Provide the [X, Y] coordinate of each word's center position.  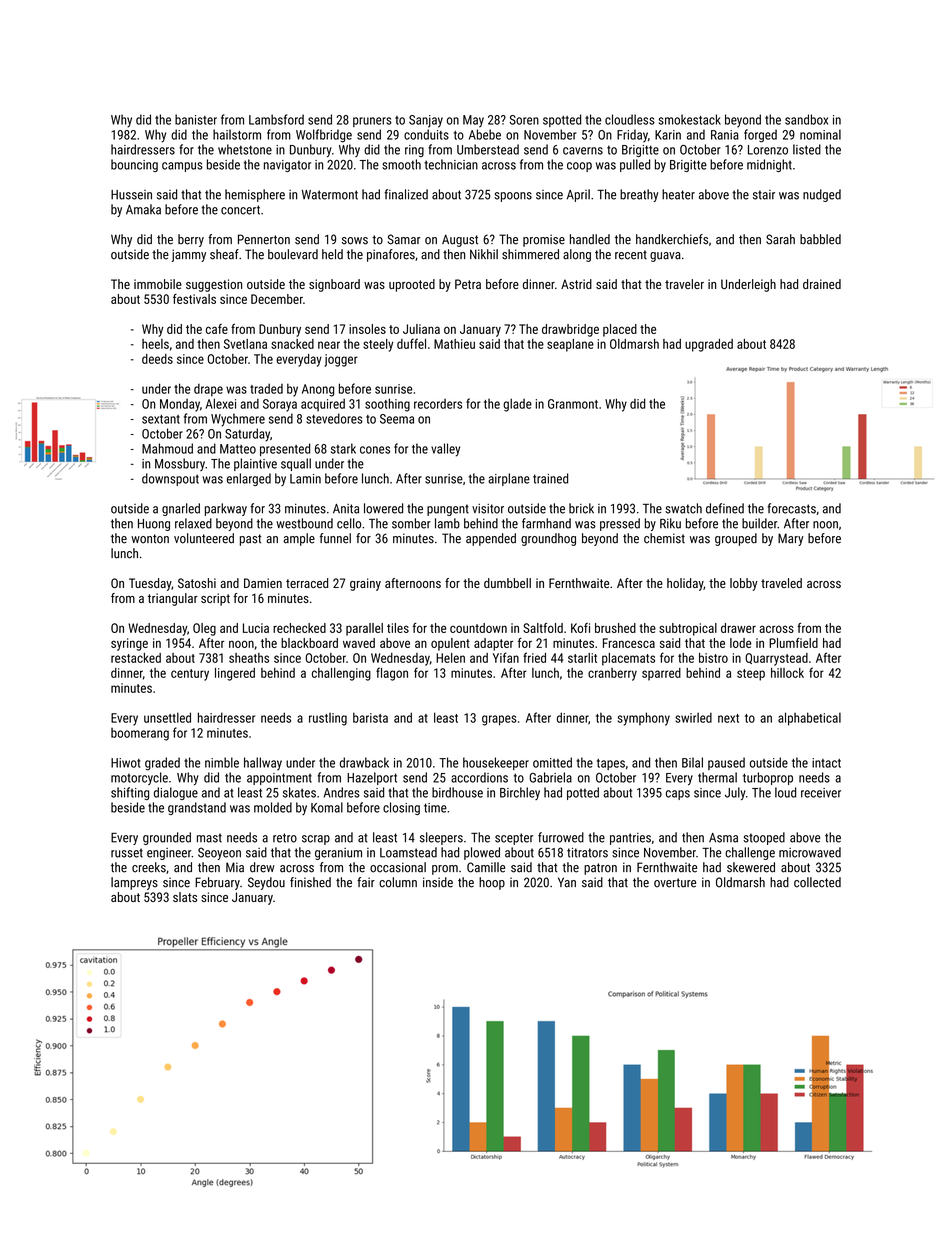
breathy [639, 195]
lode [740, 643]
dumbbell [507, 583]
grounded [167, 838]
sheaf [224, 254]
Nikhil [484, 254]
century [190, 675]
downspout [170, 479]
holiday [685, 584]
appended [491, 539]
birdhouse [457, 792]
